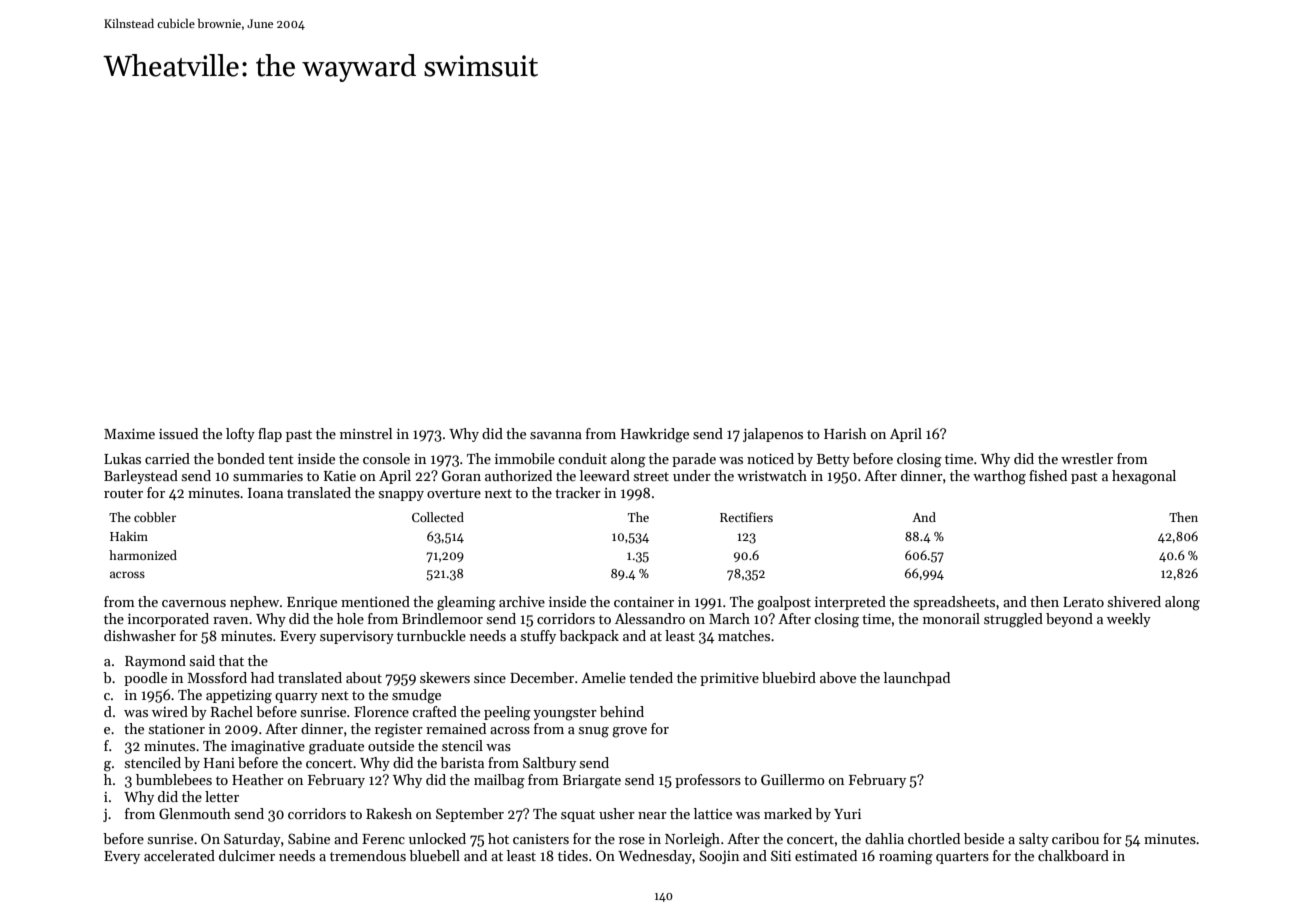 The width and height of the document is (1308, 924). I want to click on hexagonal, so click(1144, 477).
